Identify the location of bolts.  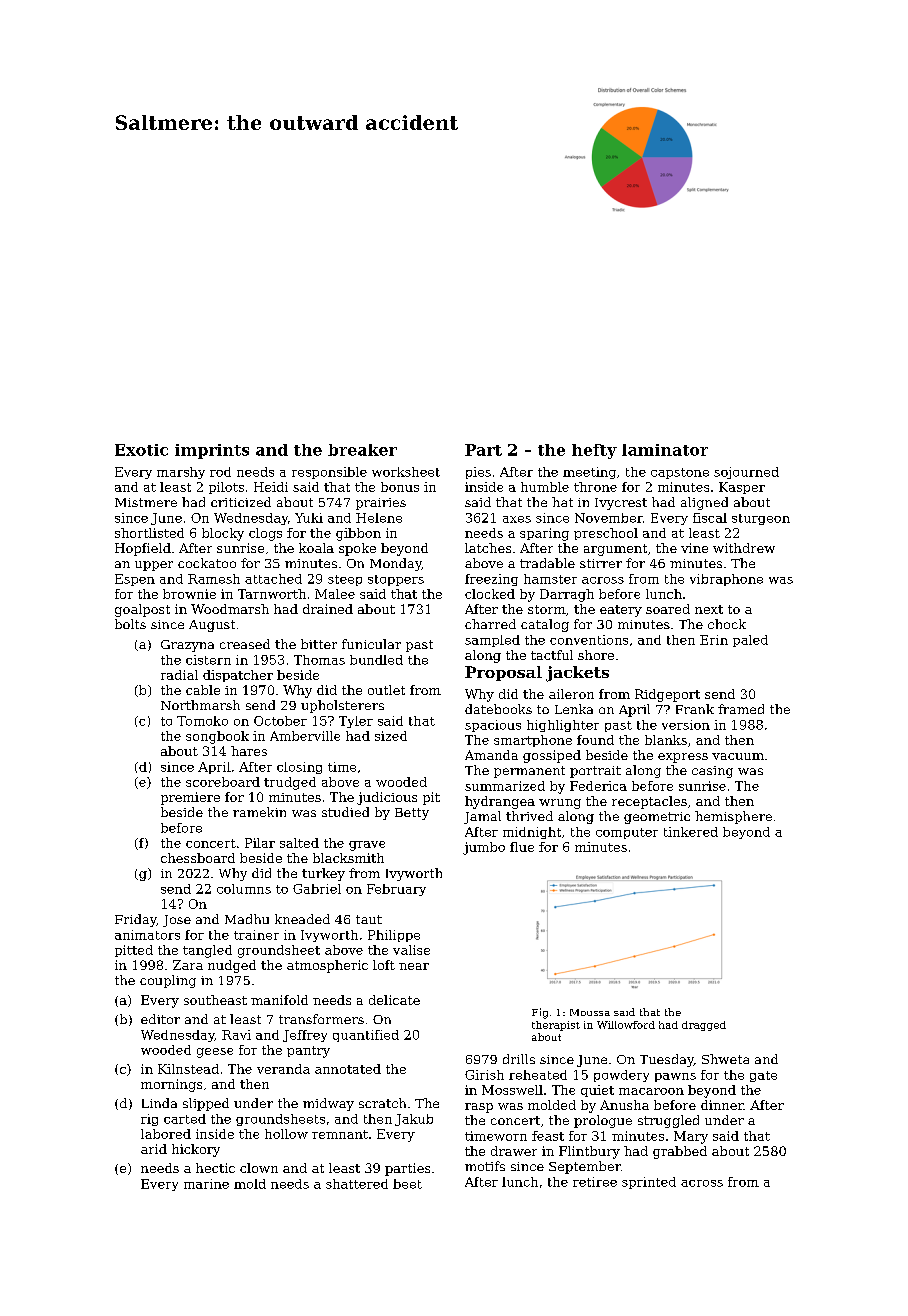
(130, 624).
